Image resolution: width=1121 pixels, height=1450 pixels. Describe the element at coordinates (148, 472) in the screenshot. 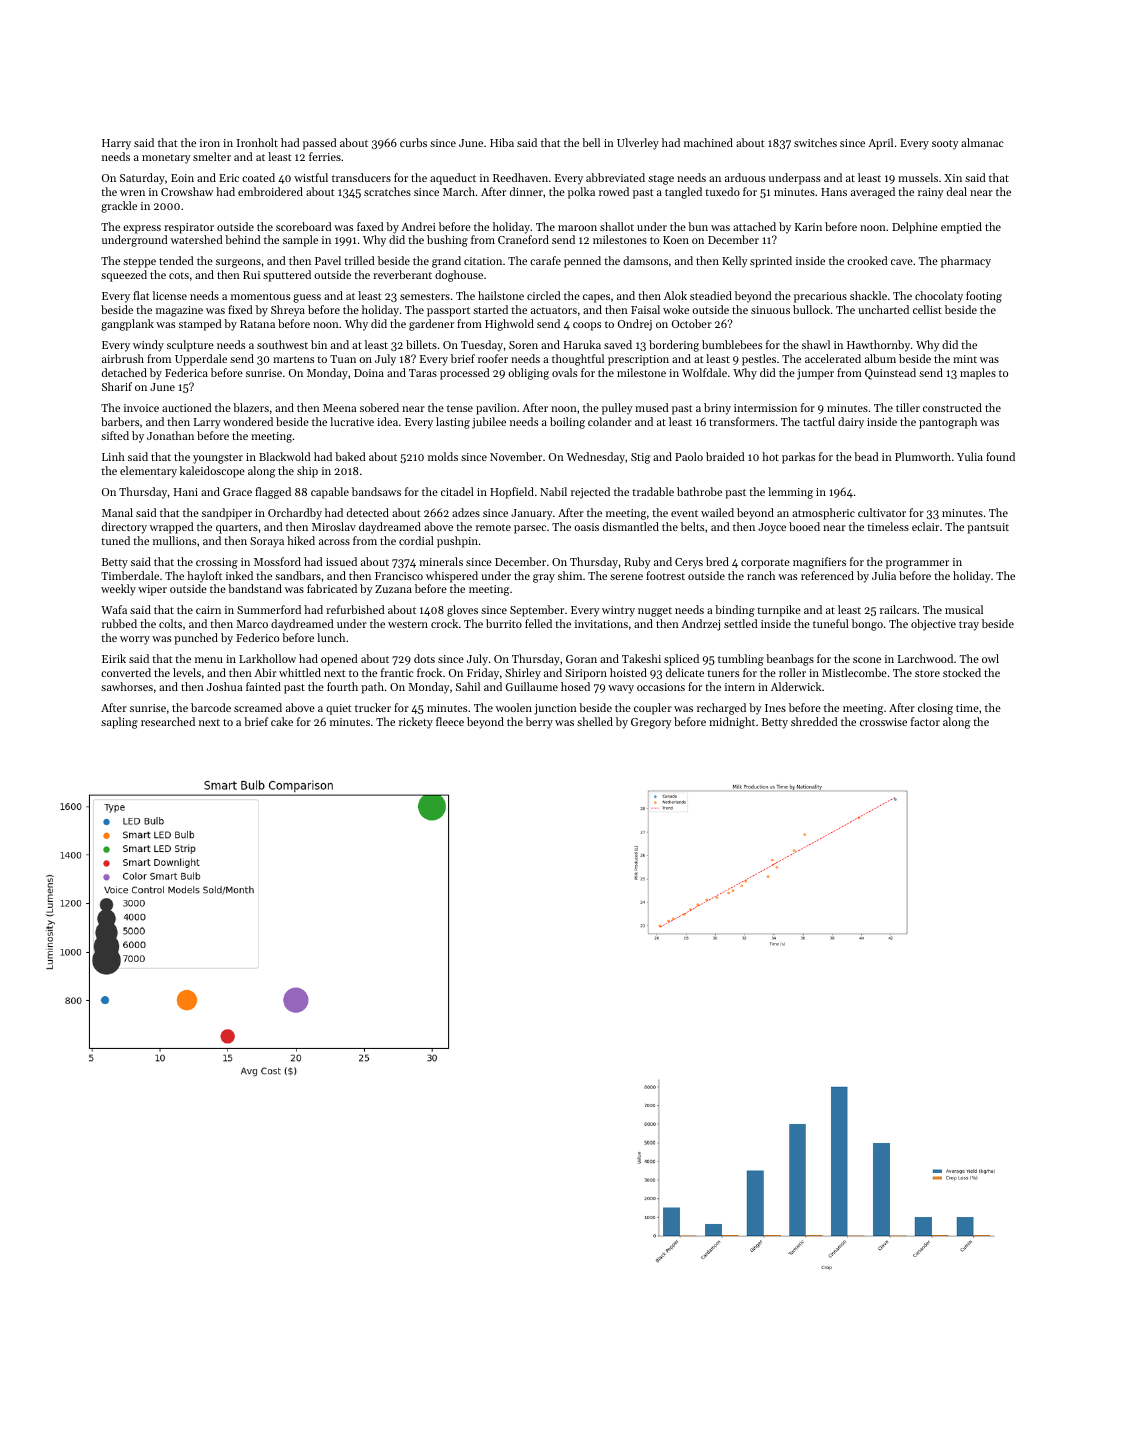

I see `elementary` at that location.
